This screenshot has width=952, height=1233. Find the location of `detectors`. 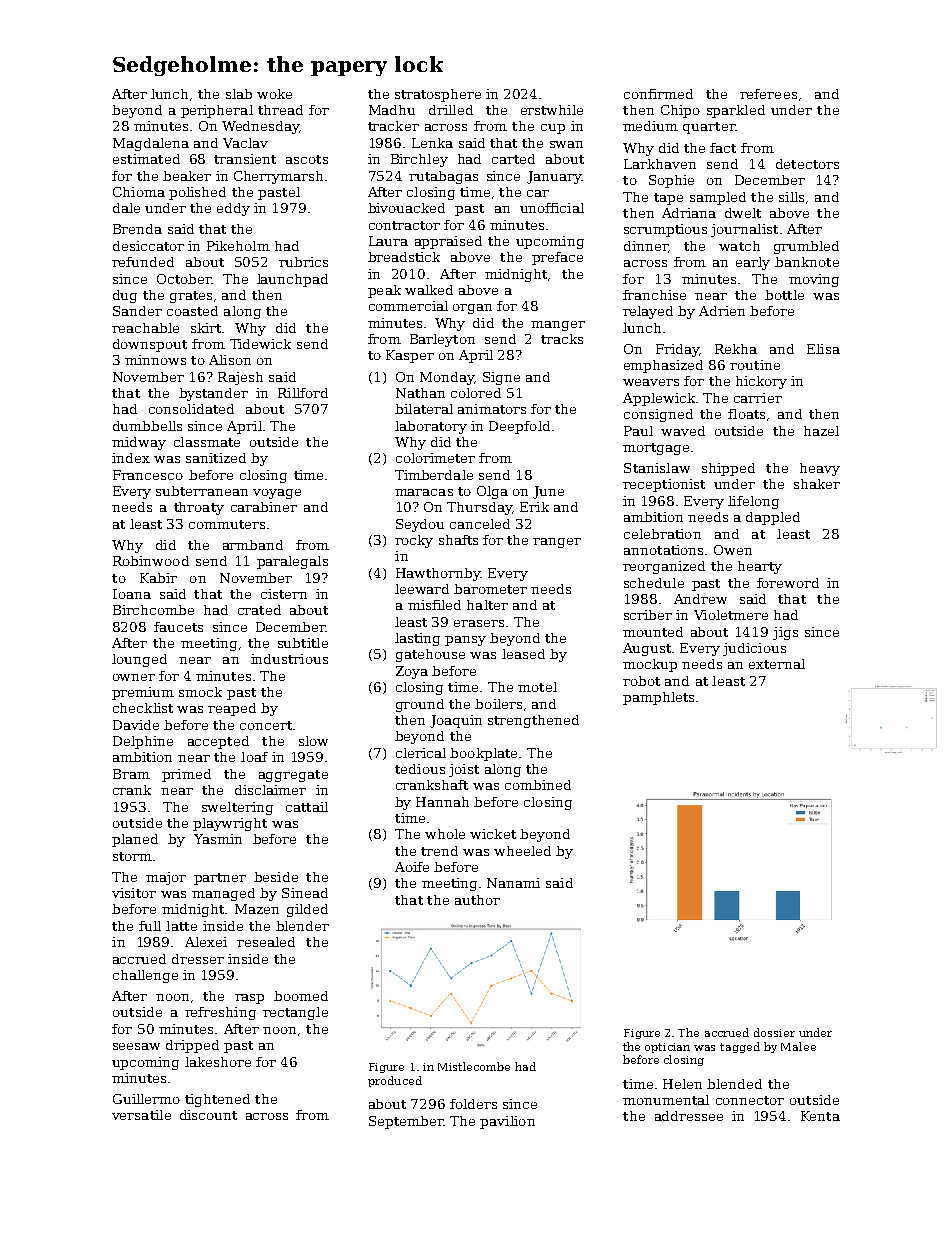

detectors is located at coordinates (807, 164).
